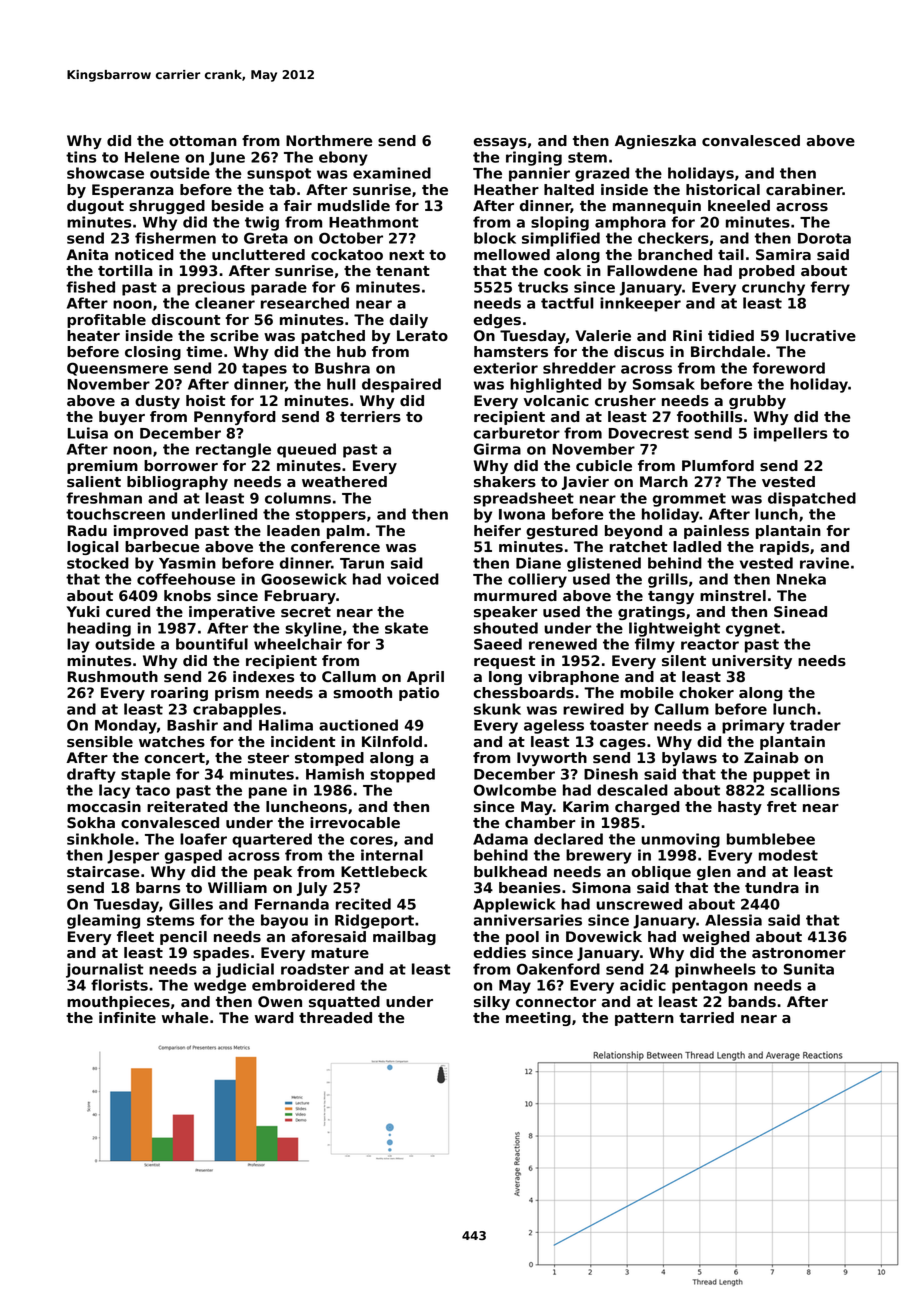 The width and height of the document is (924, 1314). I want to click on shredder, so click(579, 368).
